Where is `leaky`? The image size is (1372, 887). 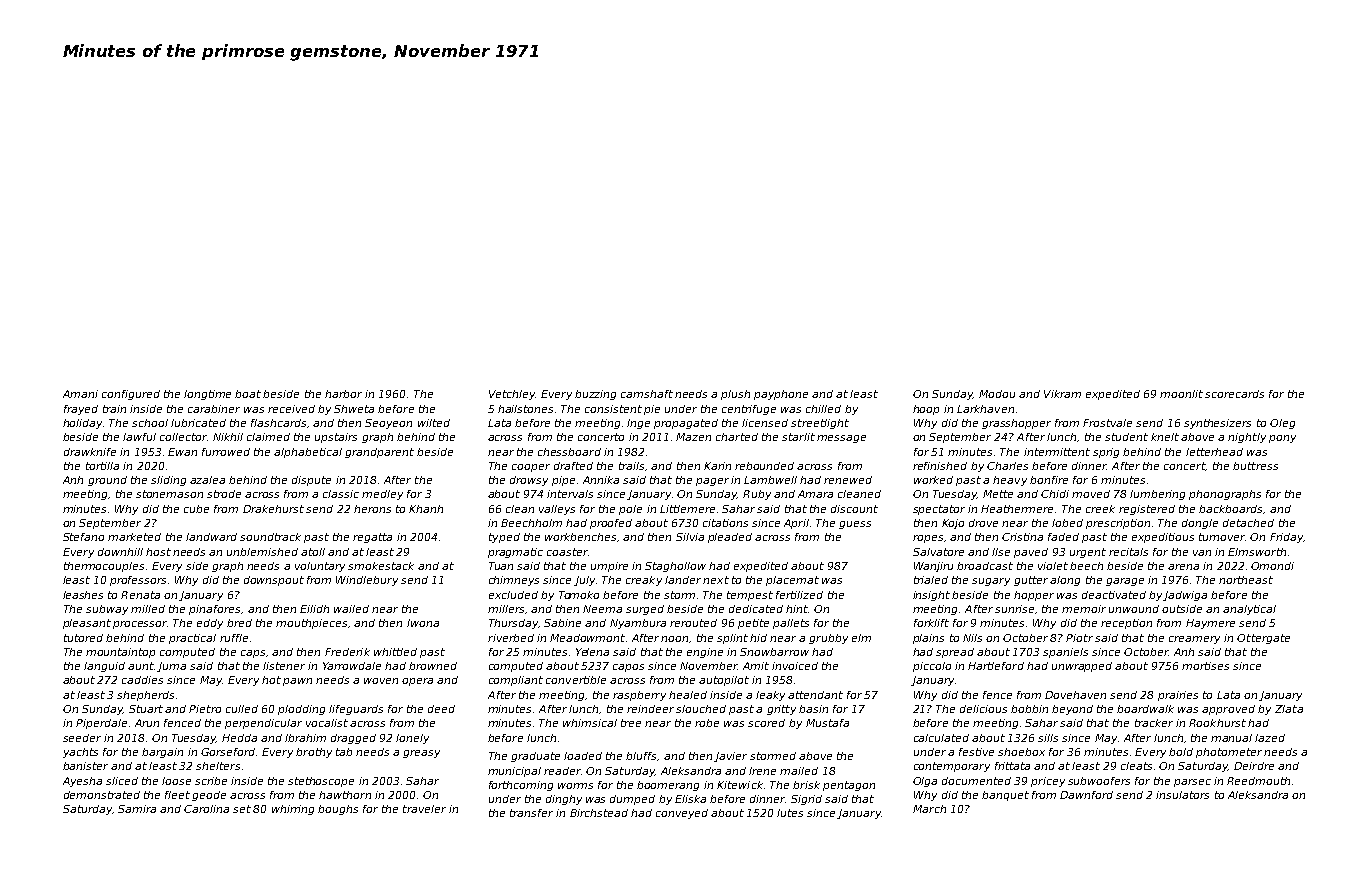 leaky is located at coordinates (770, 696).
